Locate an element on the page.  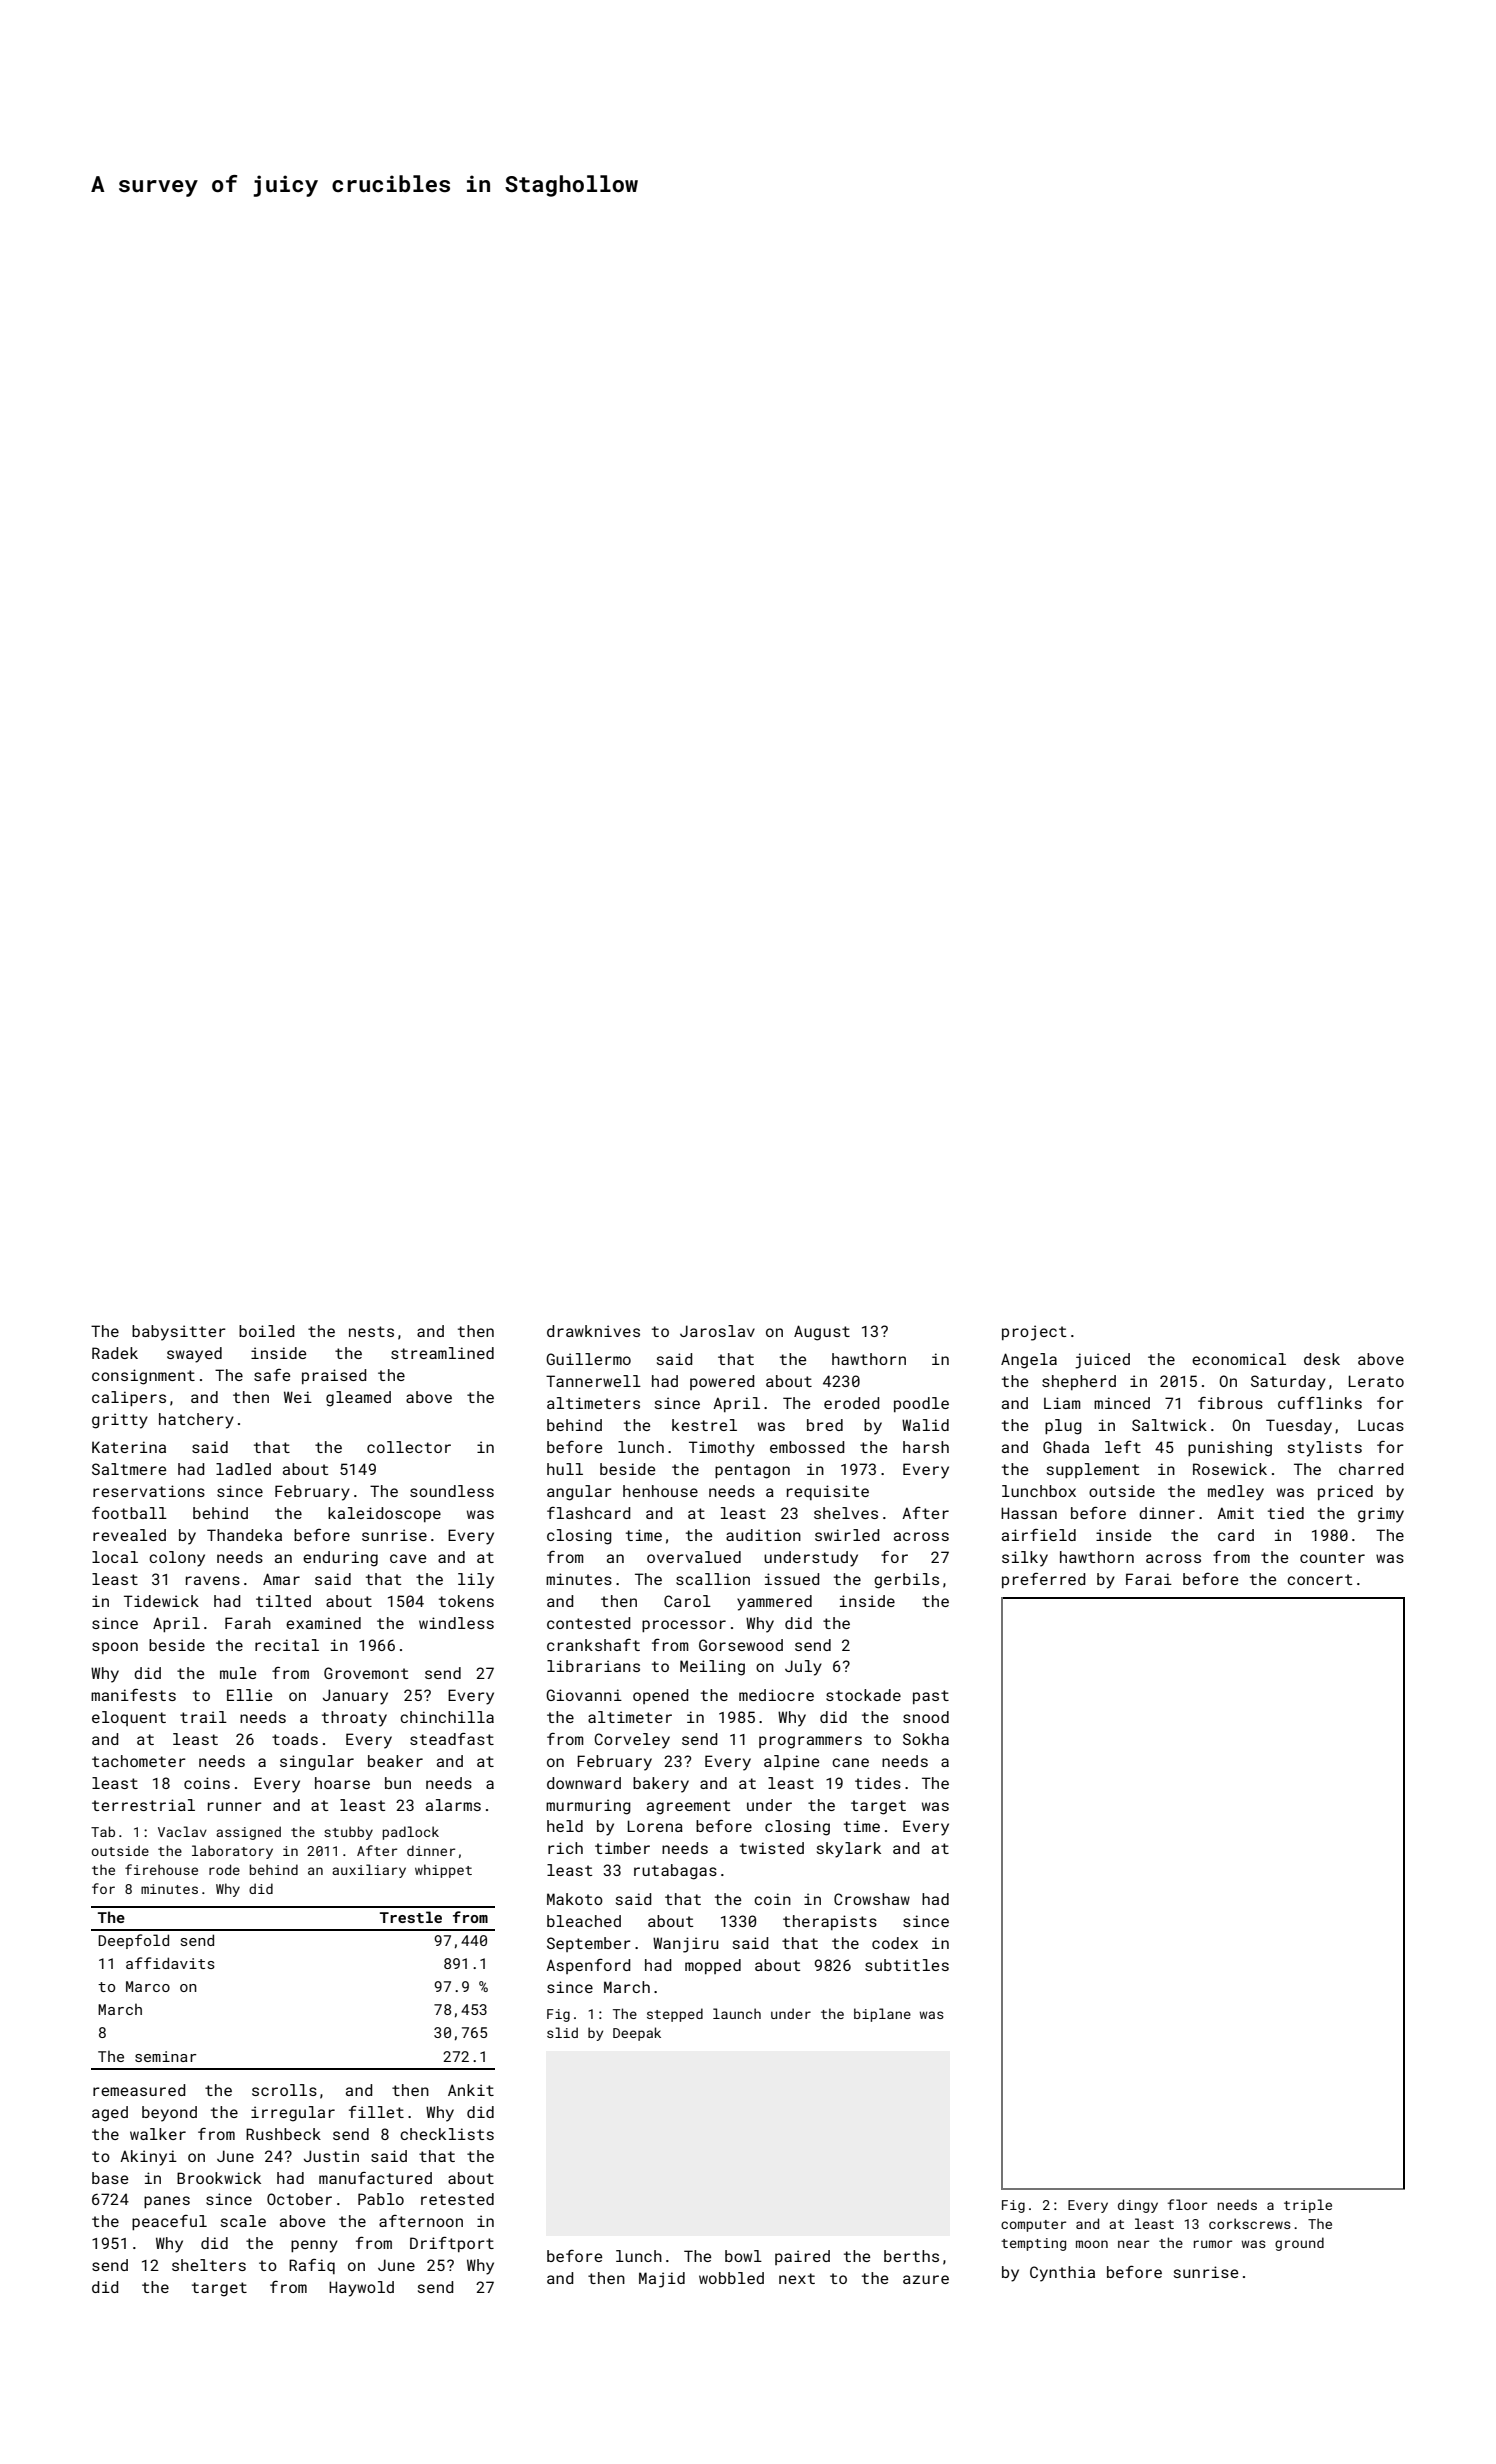
collector is located at coordinates (409, 1447).
